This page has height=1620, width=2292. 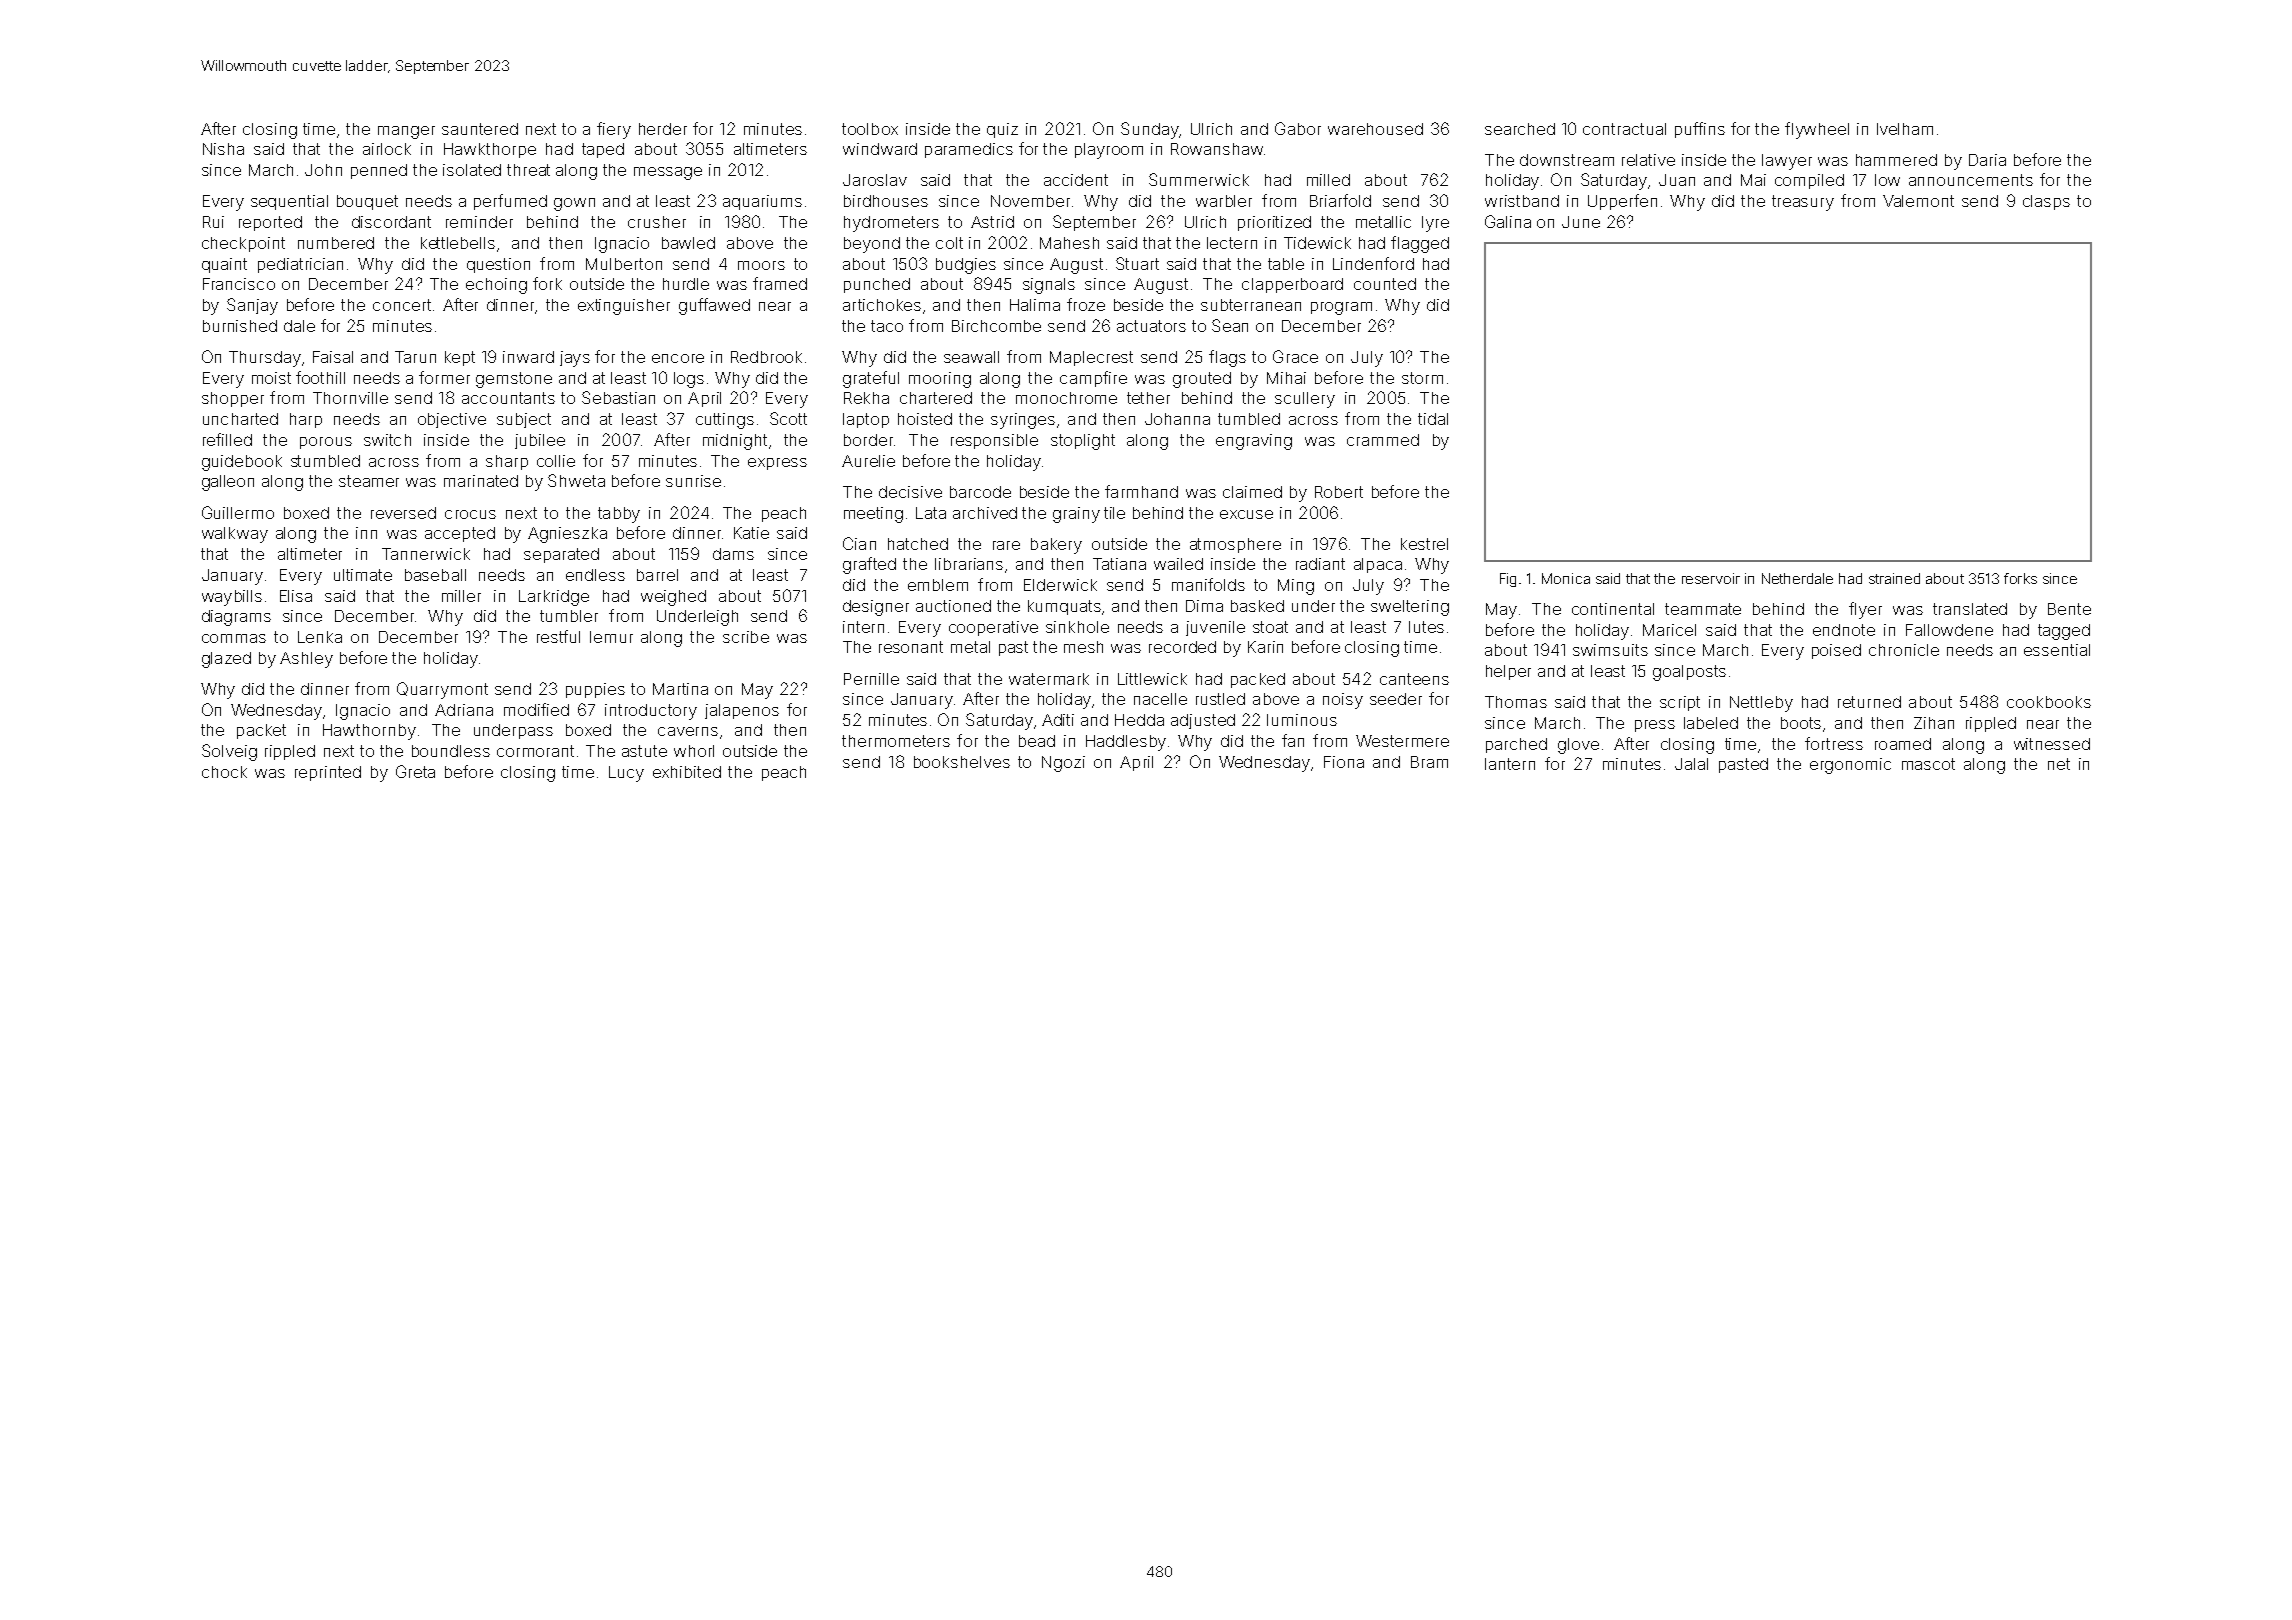 What do you see at coordinates (1677, 180) in the page?
I see `Juan` at bounding box center [1677, 180].
